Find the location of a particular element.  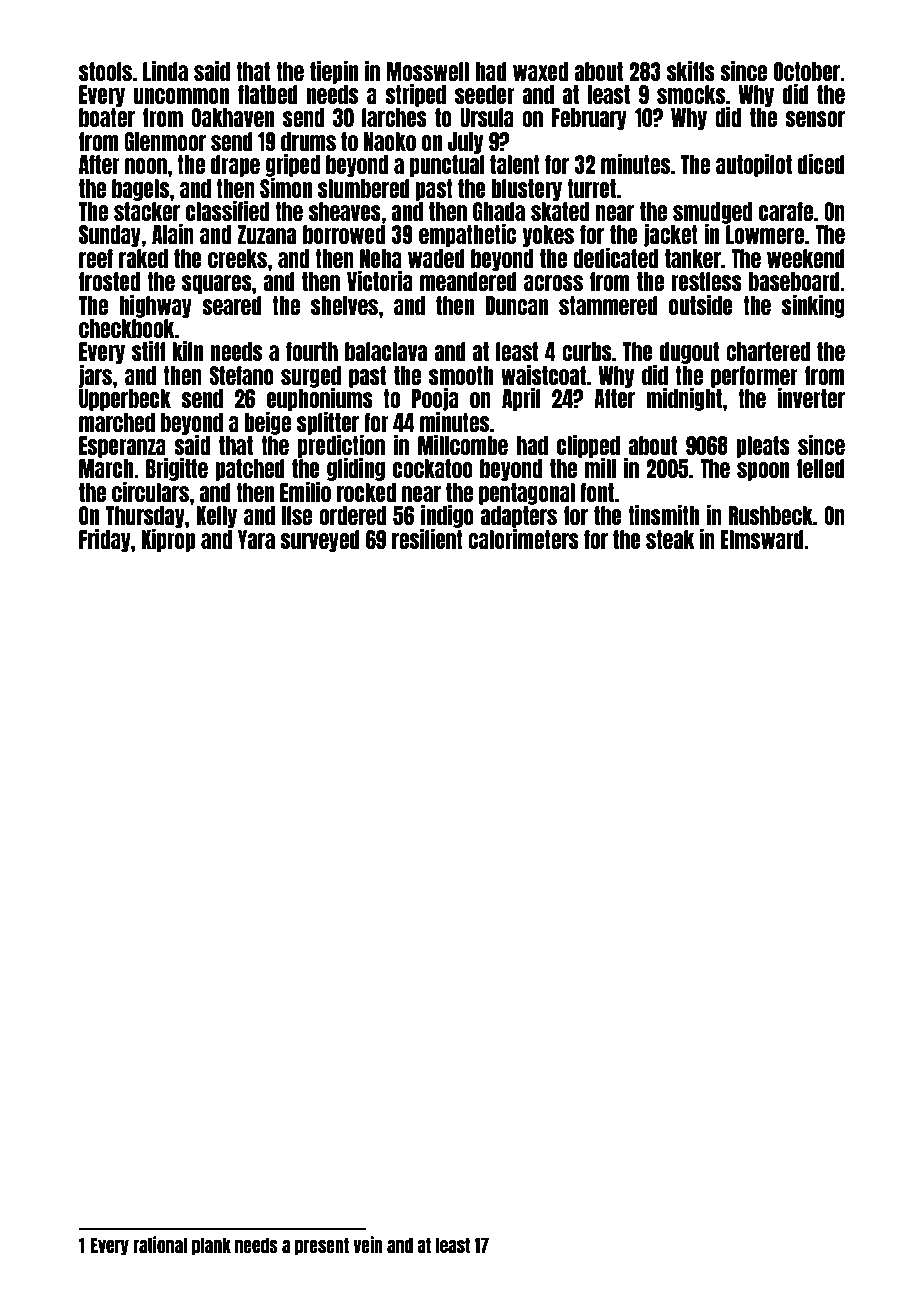

griped is located at coordinates (293, 165).
